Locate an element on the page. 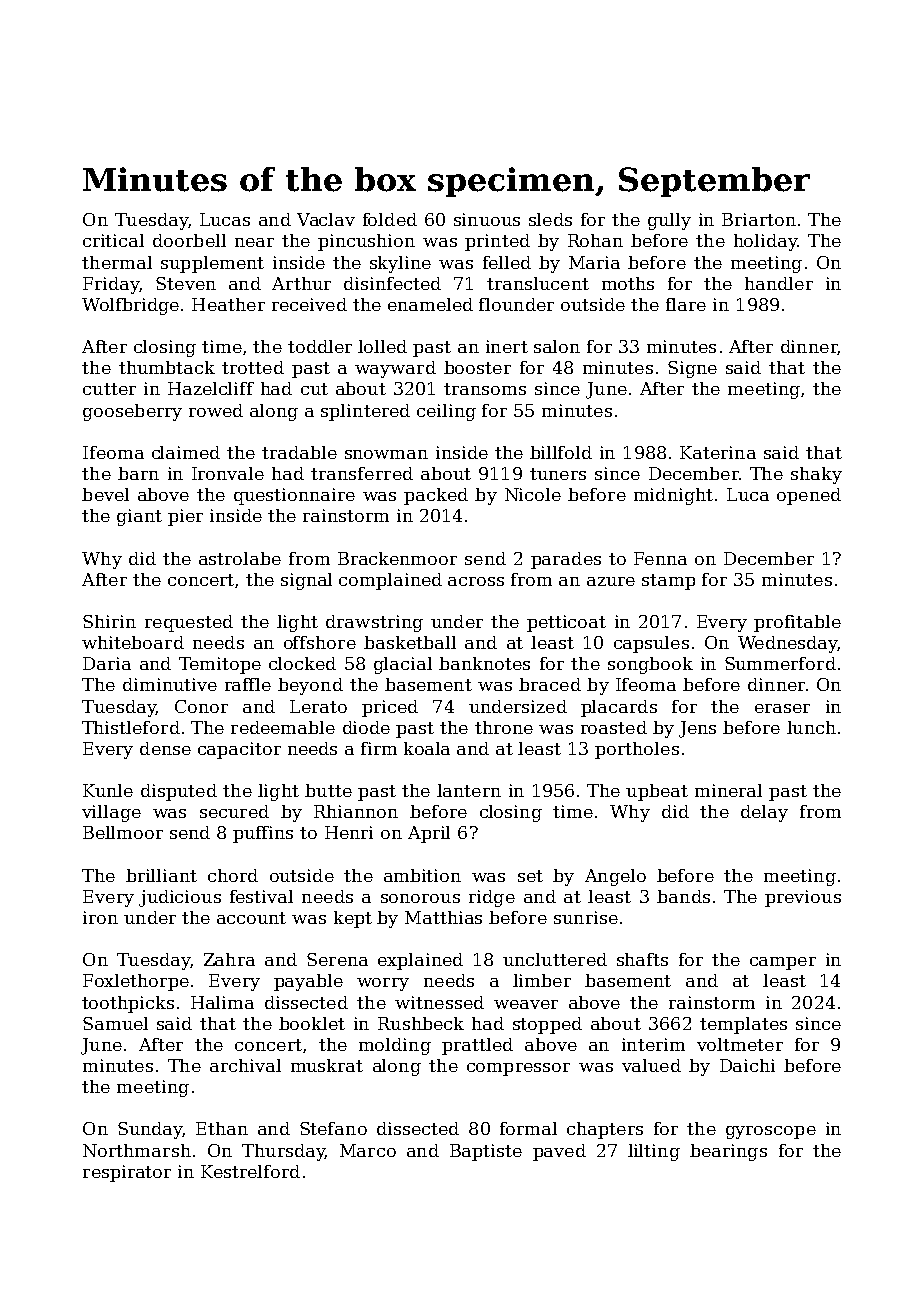 The image size is (924, 1311). supplement is located at coordinates (212, 264).
